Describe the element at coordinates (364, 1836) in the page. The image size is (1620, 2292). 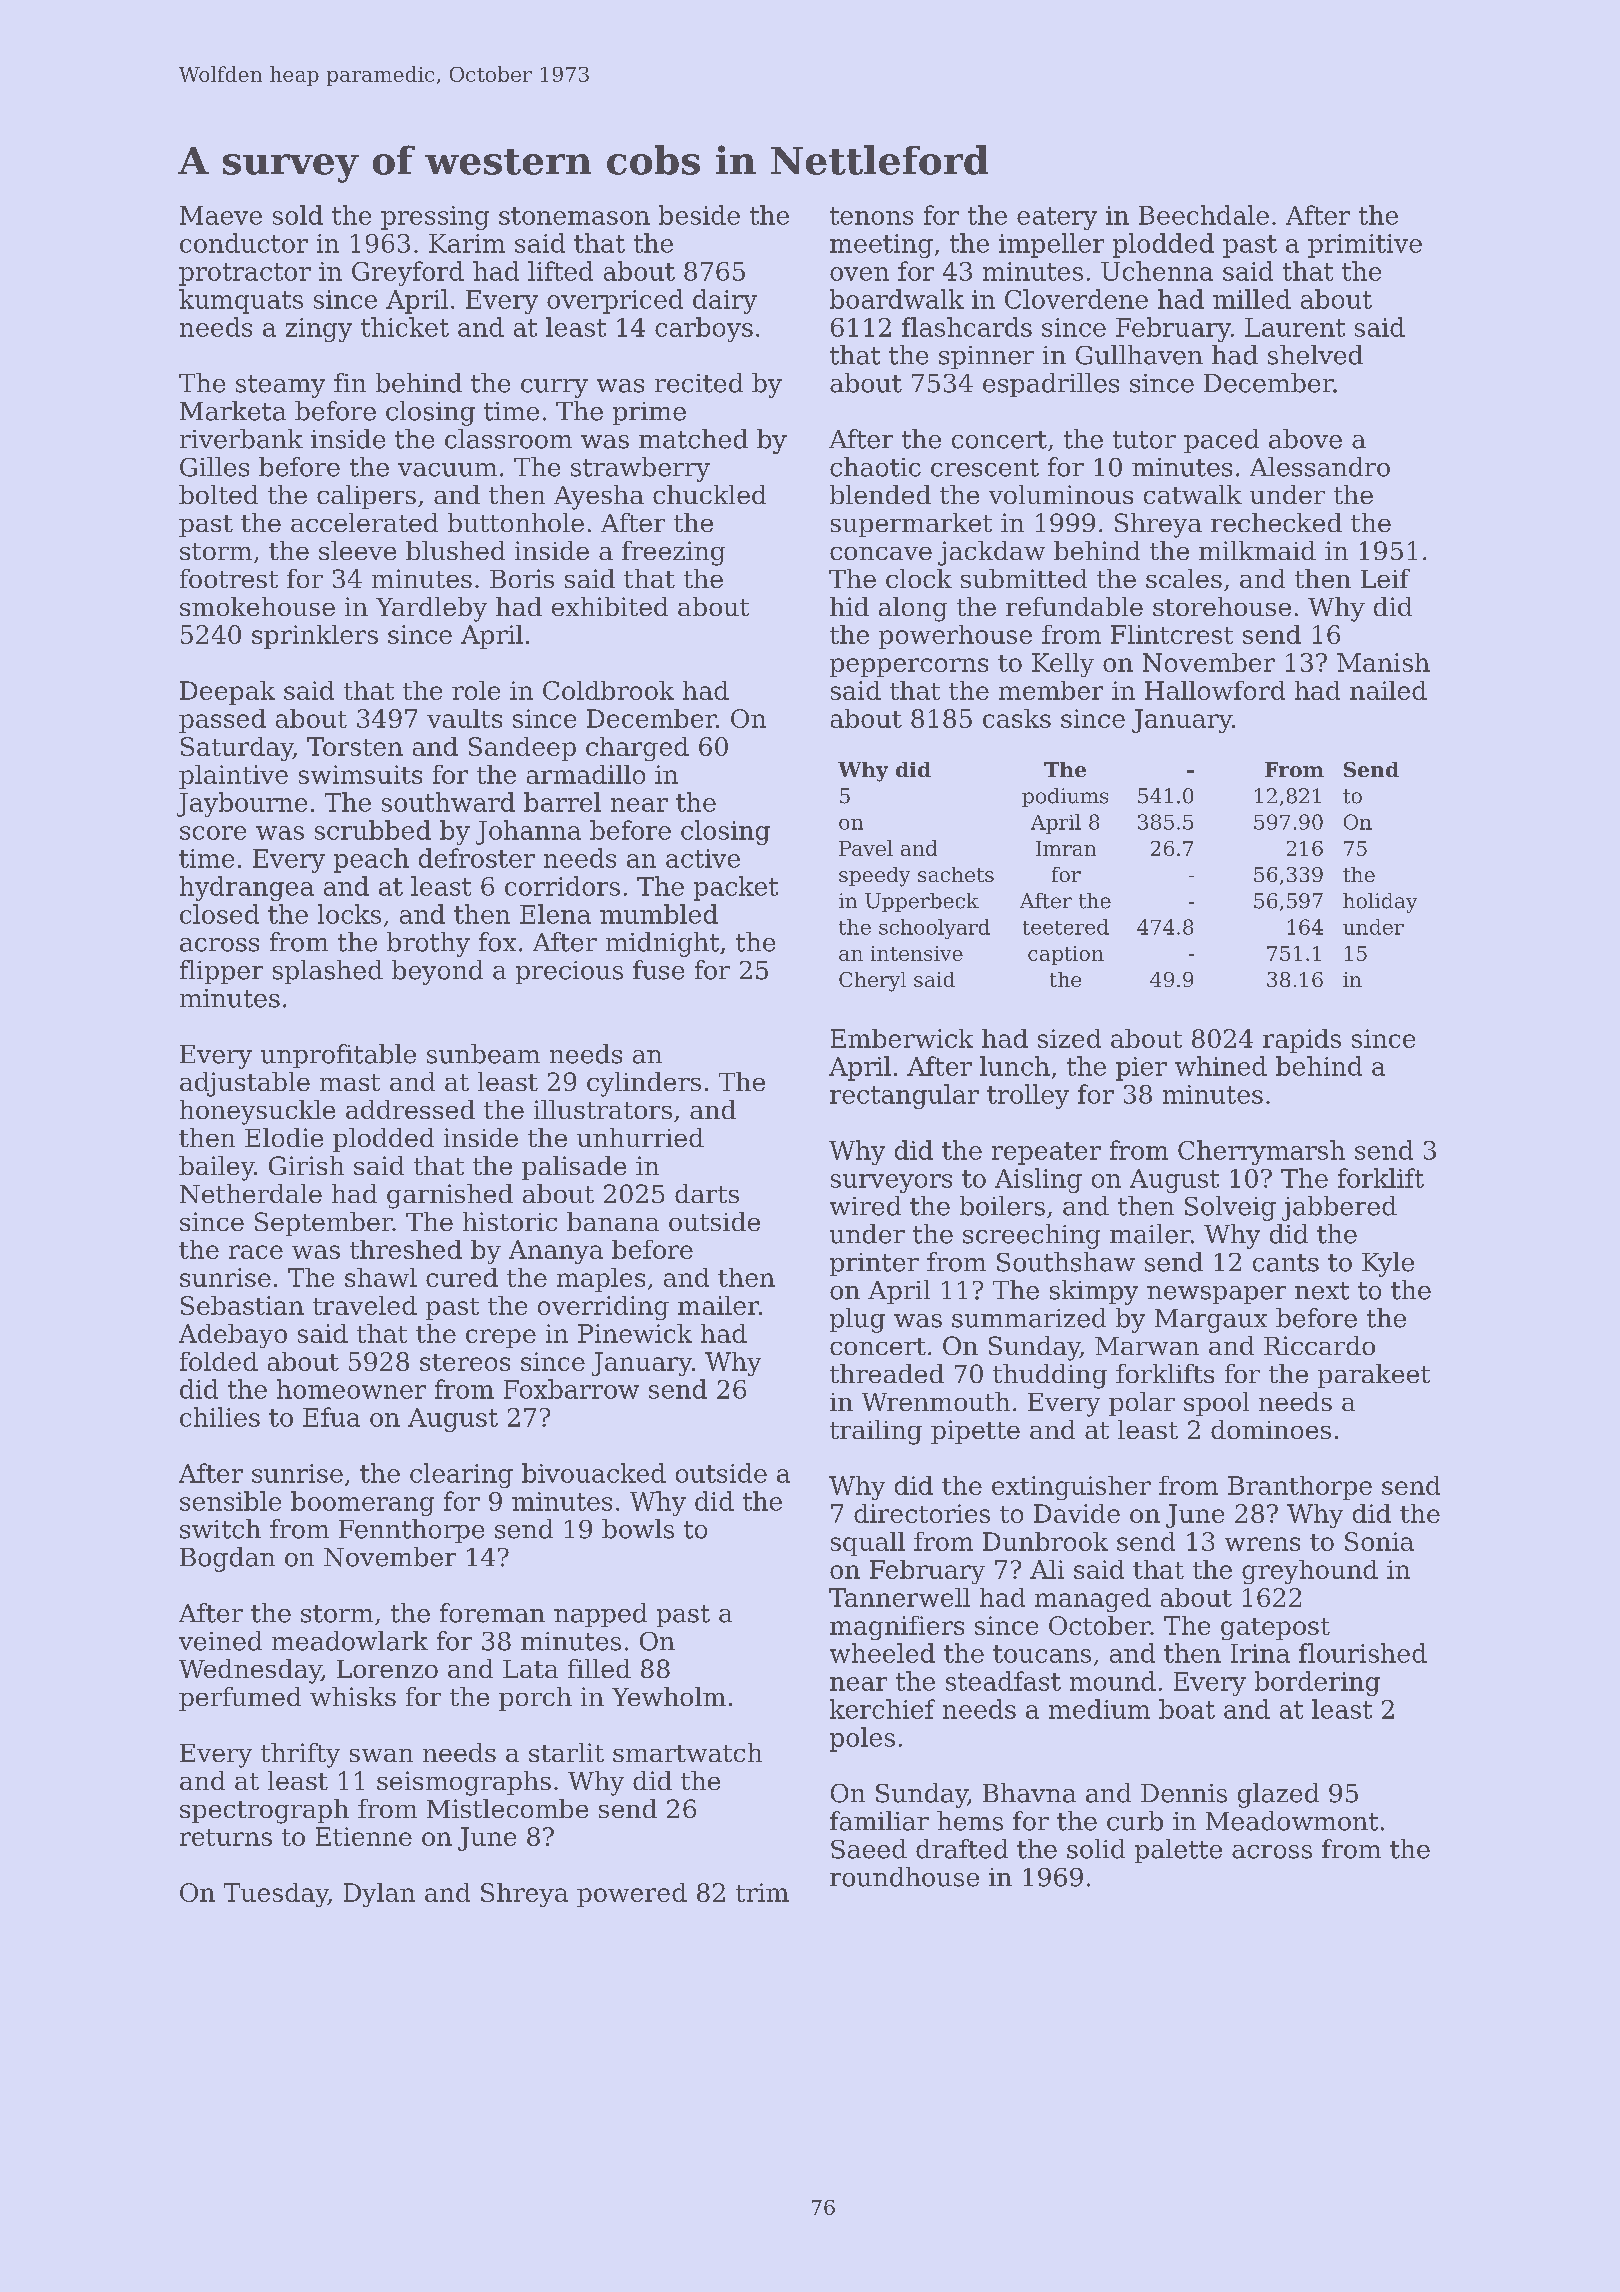
I see `Etienne` at that location.
